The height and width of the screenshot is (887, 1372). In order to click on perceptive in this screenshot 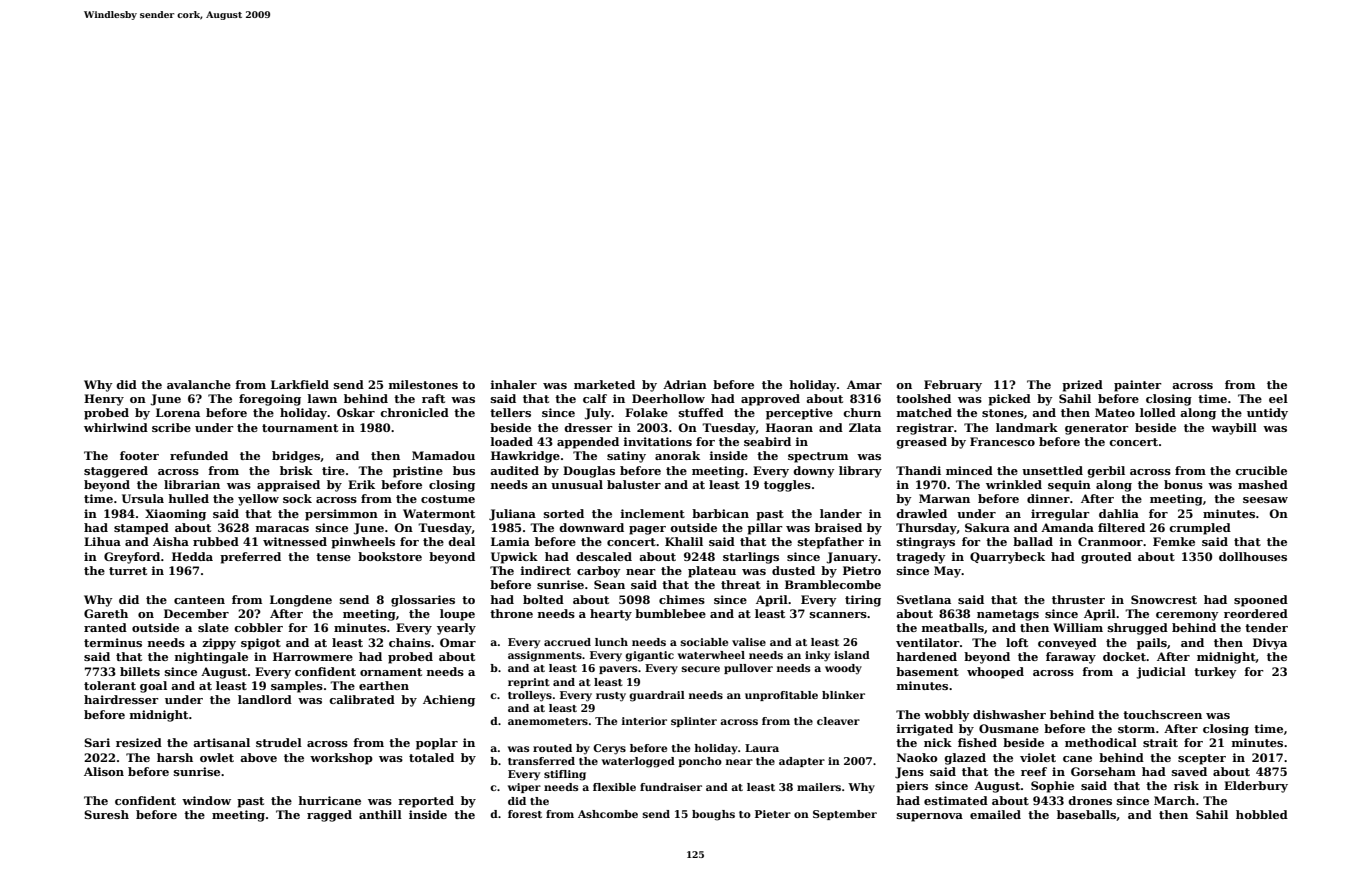, I will do `click(799, 414)`.
